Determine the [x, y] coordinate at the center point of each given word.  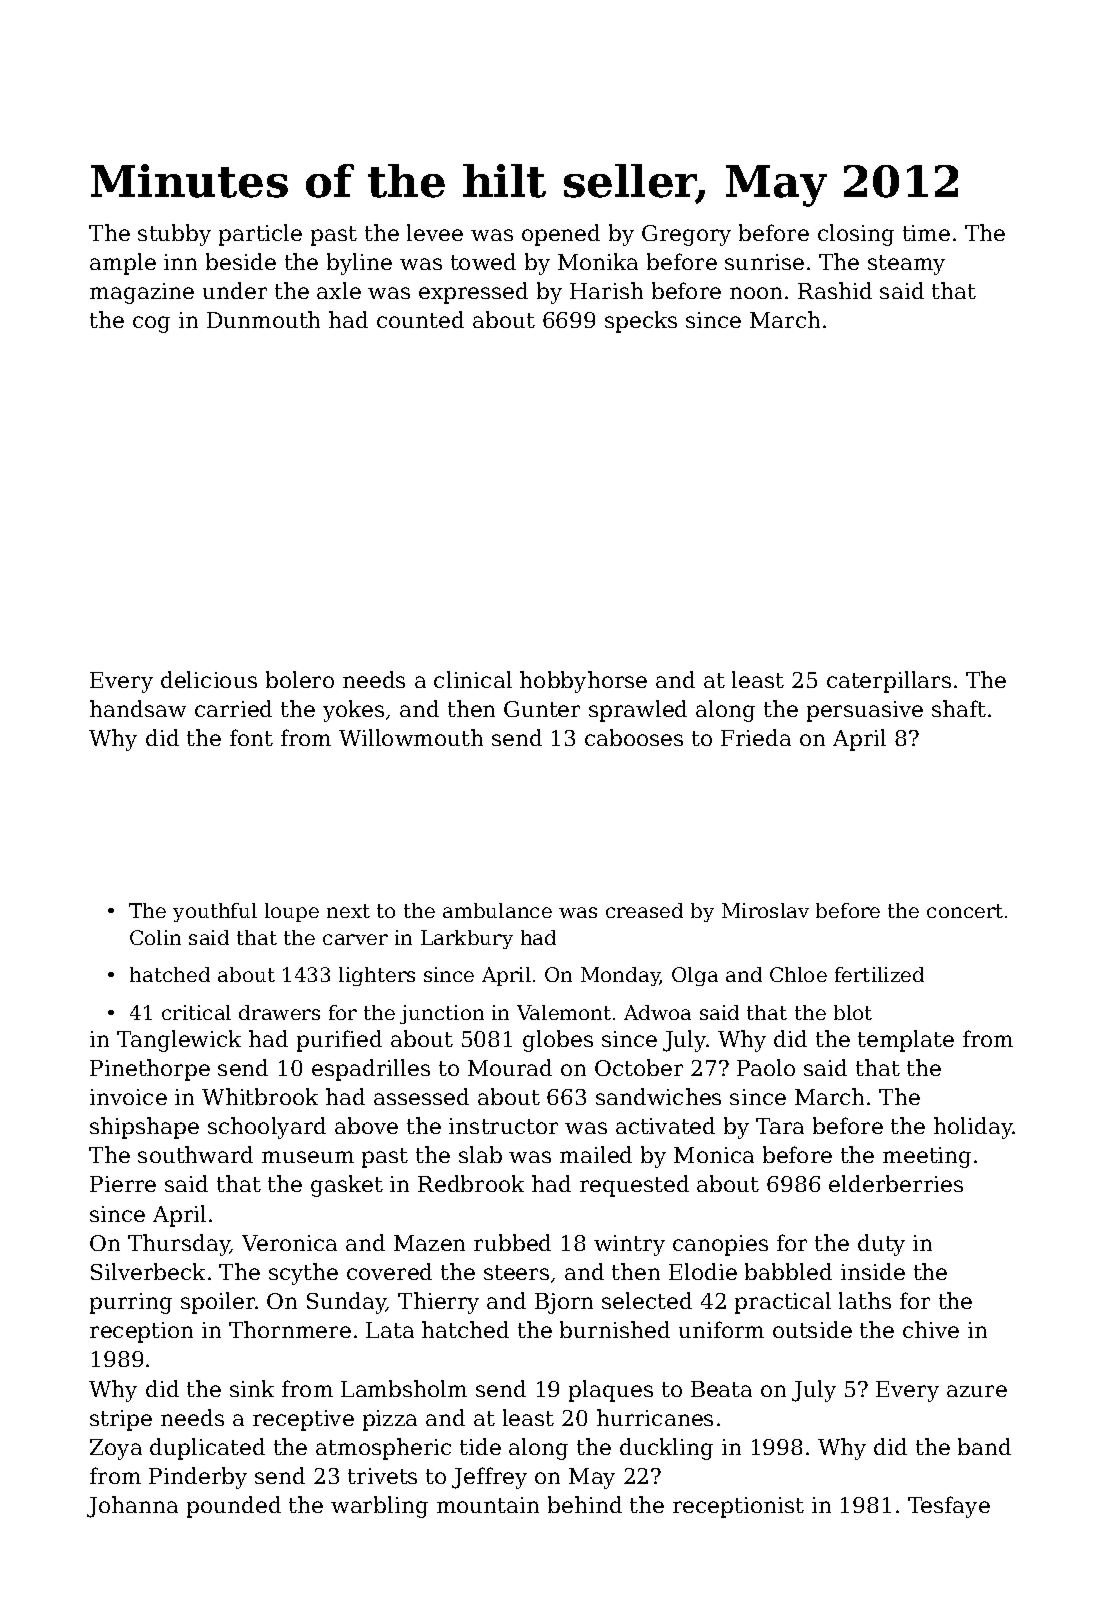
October [639, 1067]
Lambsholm [404, 1388]
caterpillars [889, 682]
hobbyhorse [583, 682]
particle [260, 235]
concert [965, 911]
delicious [209, 679]
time [926, 233]
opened [561, 235]
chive [931, 1329]
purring [131, 1303]
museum [308, 1157]
